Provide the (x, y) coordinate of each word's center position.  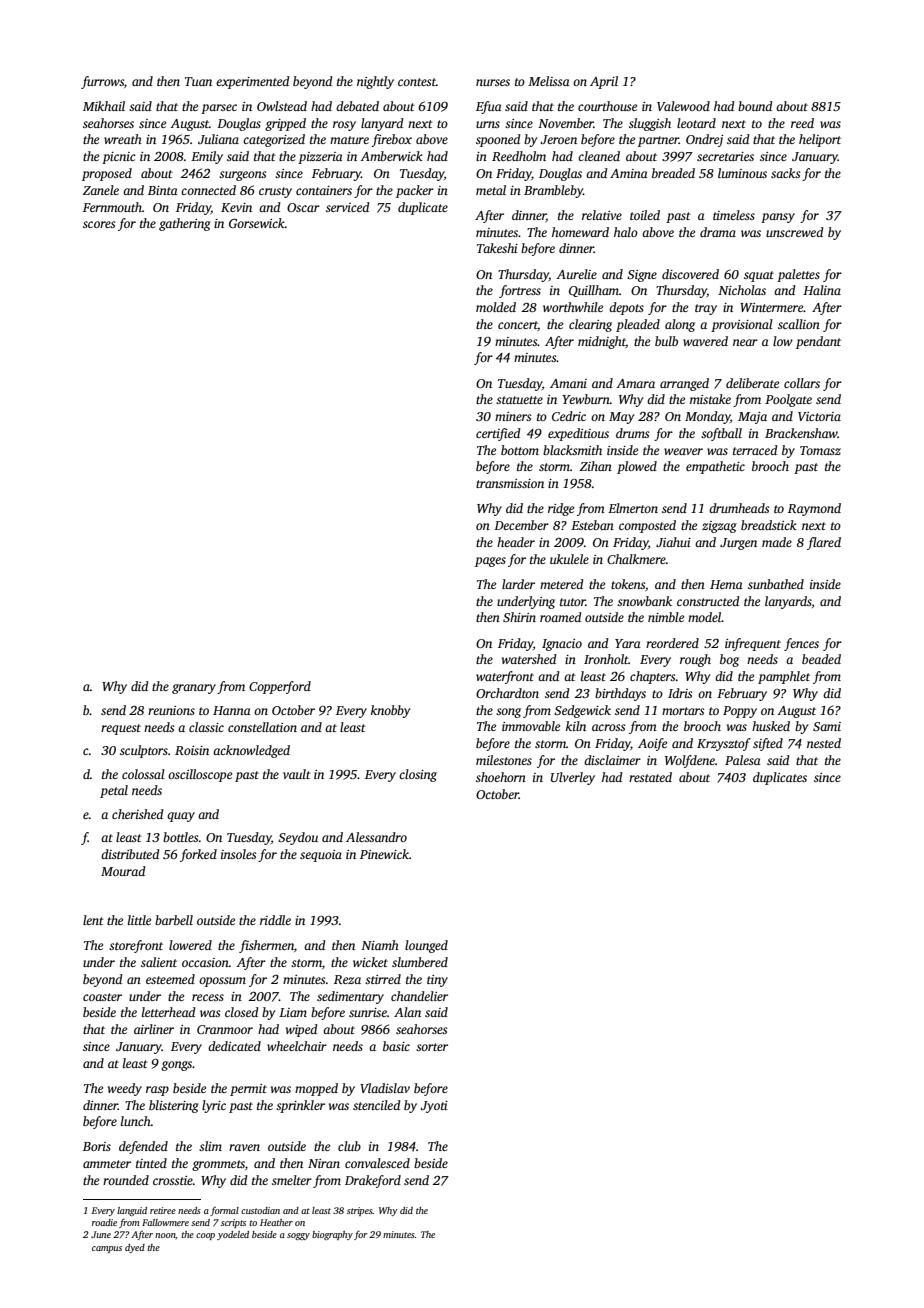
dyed (135, 1248)
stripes (360, 1211)
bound (755, 106)
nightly (375, 82)
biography (332, 1235)
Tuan (198, 81)
